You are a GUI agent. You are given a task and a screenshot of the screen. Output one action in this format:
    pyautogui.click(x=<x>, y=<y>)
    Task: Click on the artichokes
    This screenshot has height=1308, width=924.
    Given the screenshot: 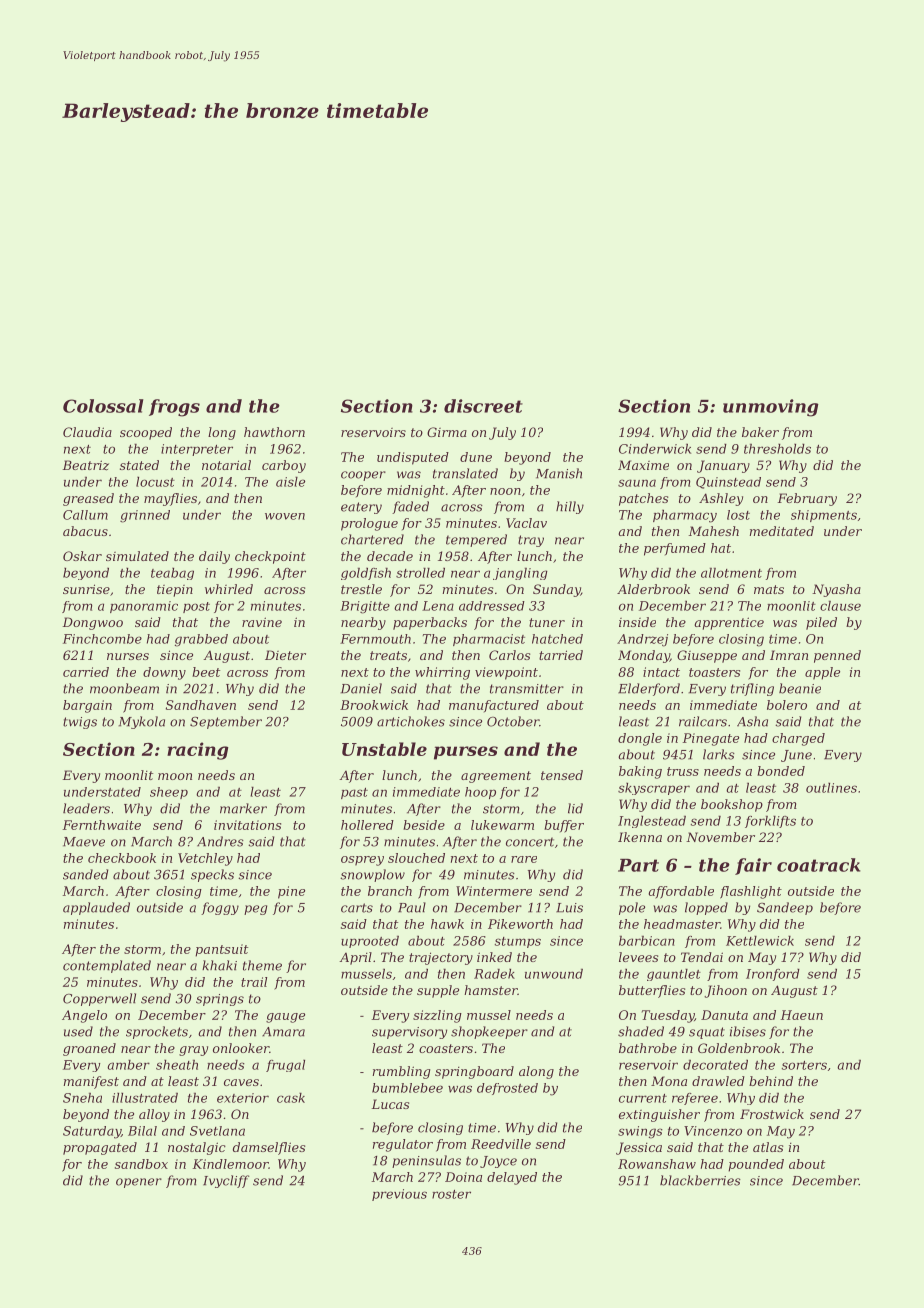 What is the action you would take?
    pyautogui.click(x=411, y=721)
